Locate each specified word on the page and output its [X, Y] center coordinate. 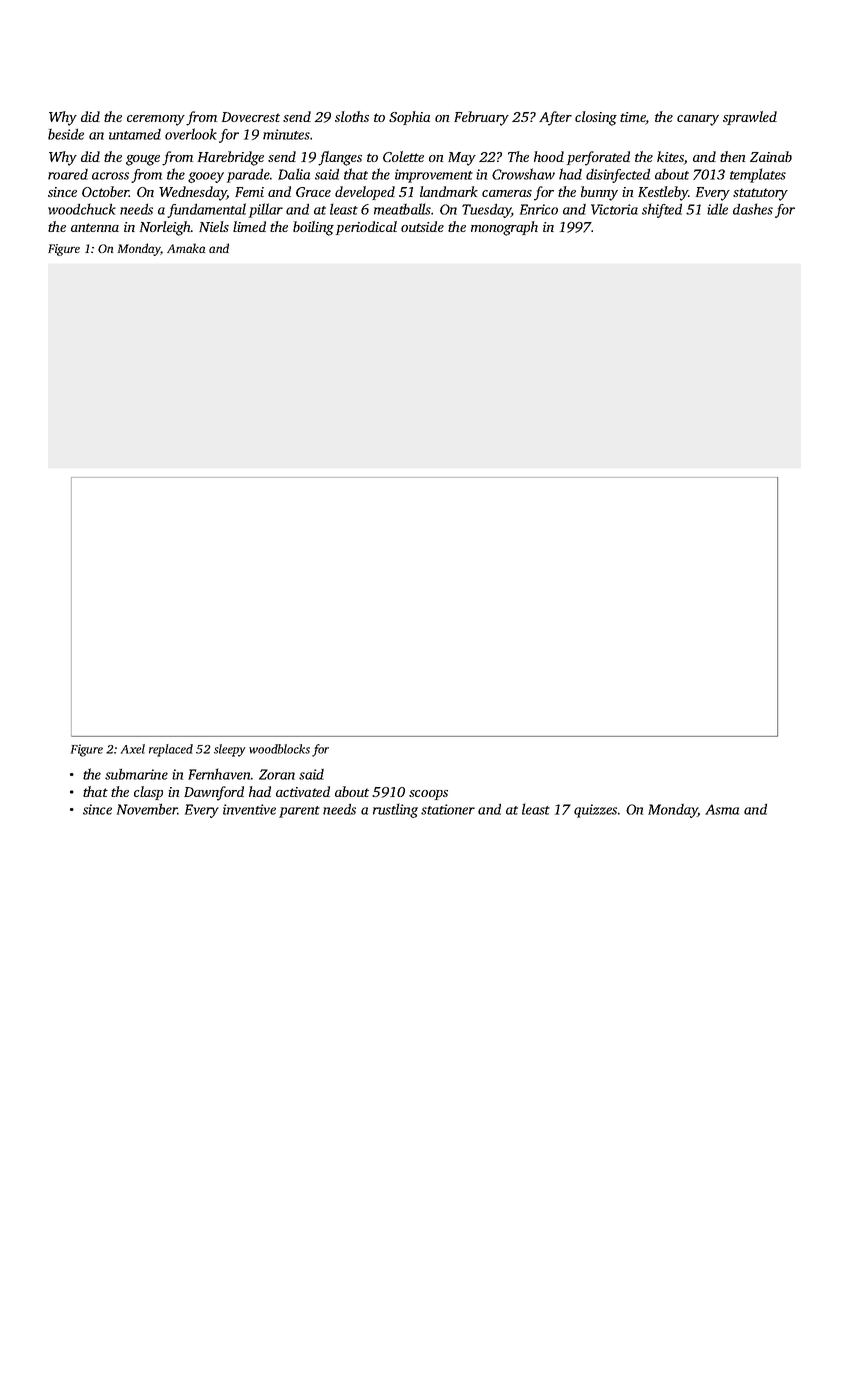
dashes [753, 209]
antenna [95, 227]
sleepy [229, 750]
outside [422, 226]
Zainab [771, 156]
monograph [504, 228]
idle [717, 209]
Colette [403, 156]
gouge [143, 160]
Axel [133, 749]
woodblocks [279, 749]
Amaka [186, 248]
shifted [662, 210]
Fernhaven [219, 774]
